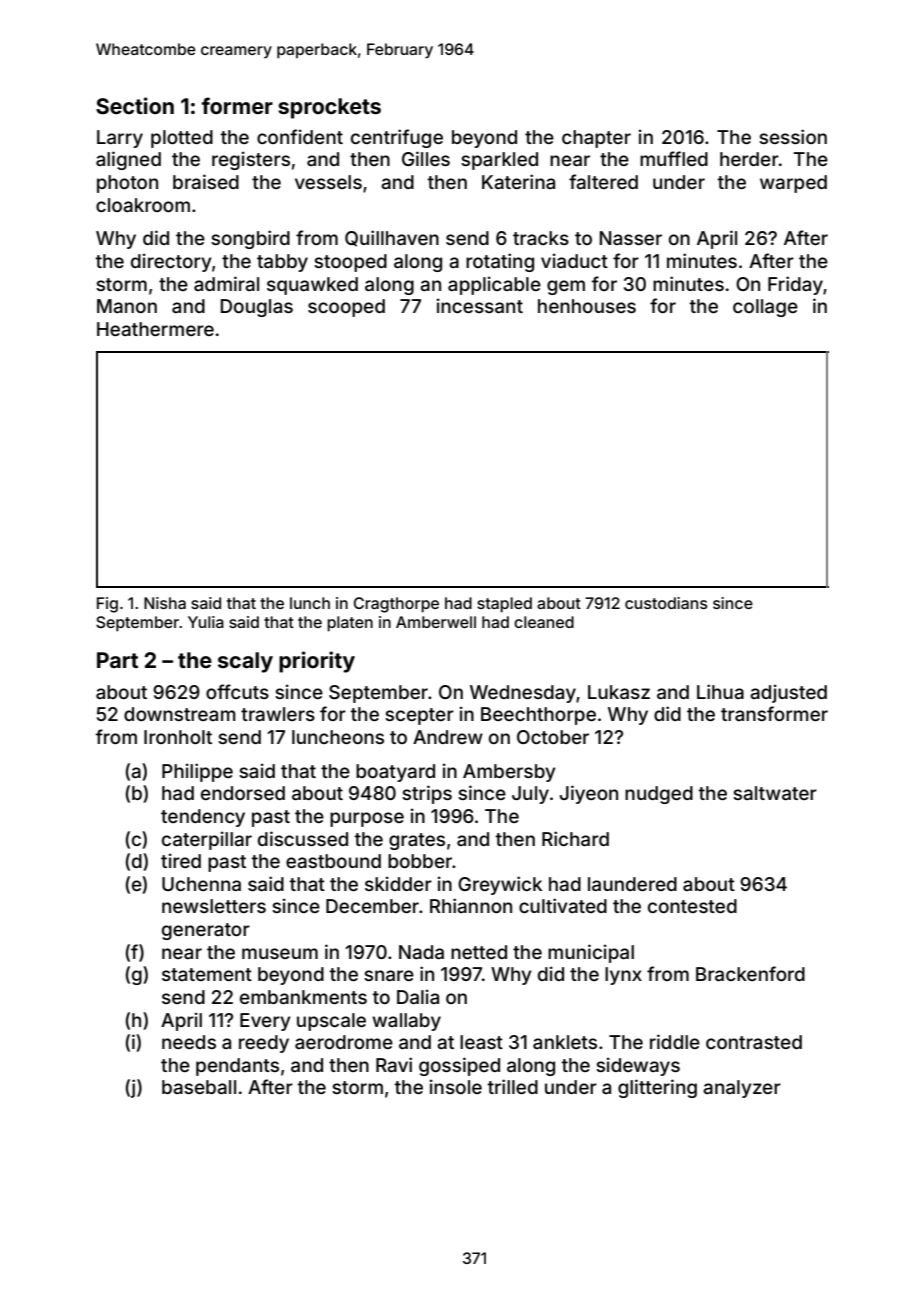 The height and width of the document is (1314, 924). What do you see at coordinates (165, 603) in the document?
I see `Nisha` at bounding box center [165, 603].
